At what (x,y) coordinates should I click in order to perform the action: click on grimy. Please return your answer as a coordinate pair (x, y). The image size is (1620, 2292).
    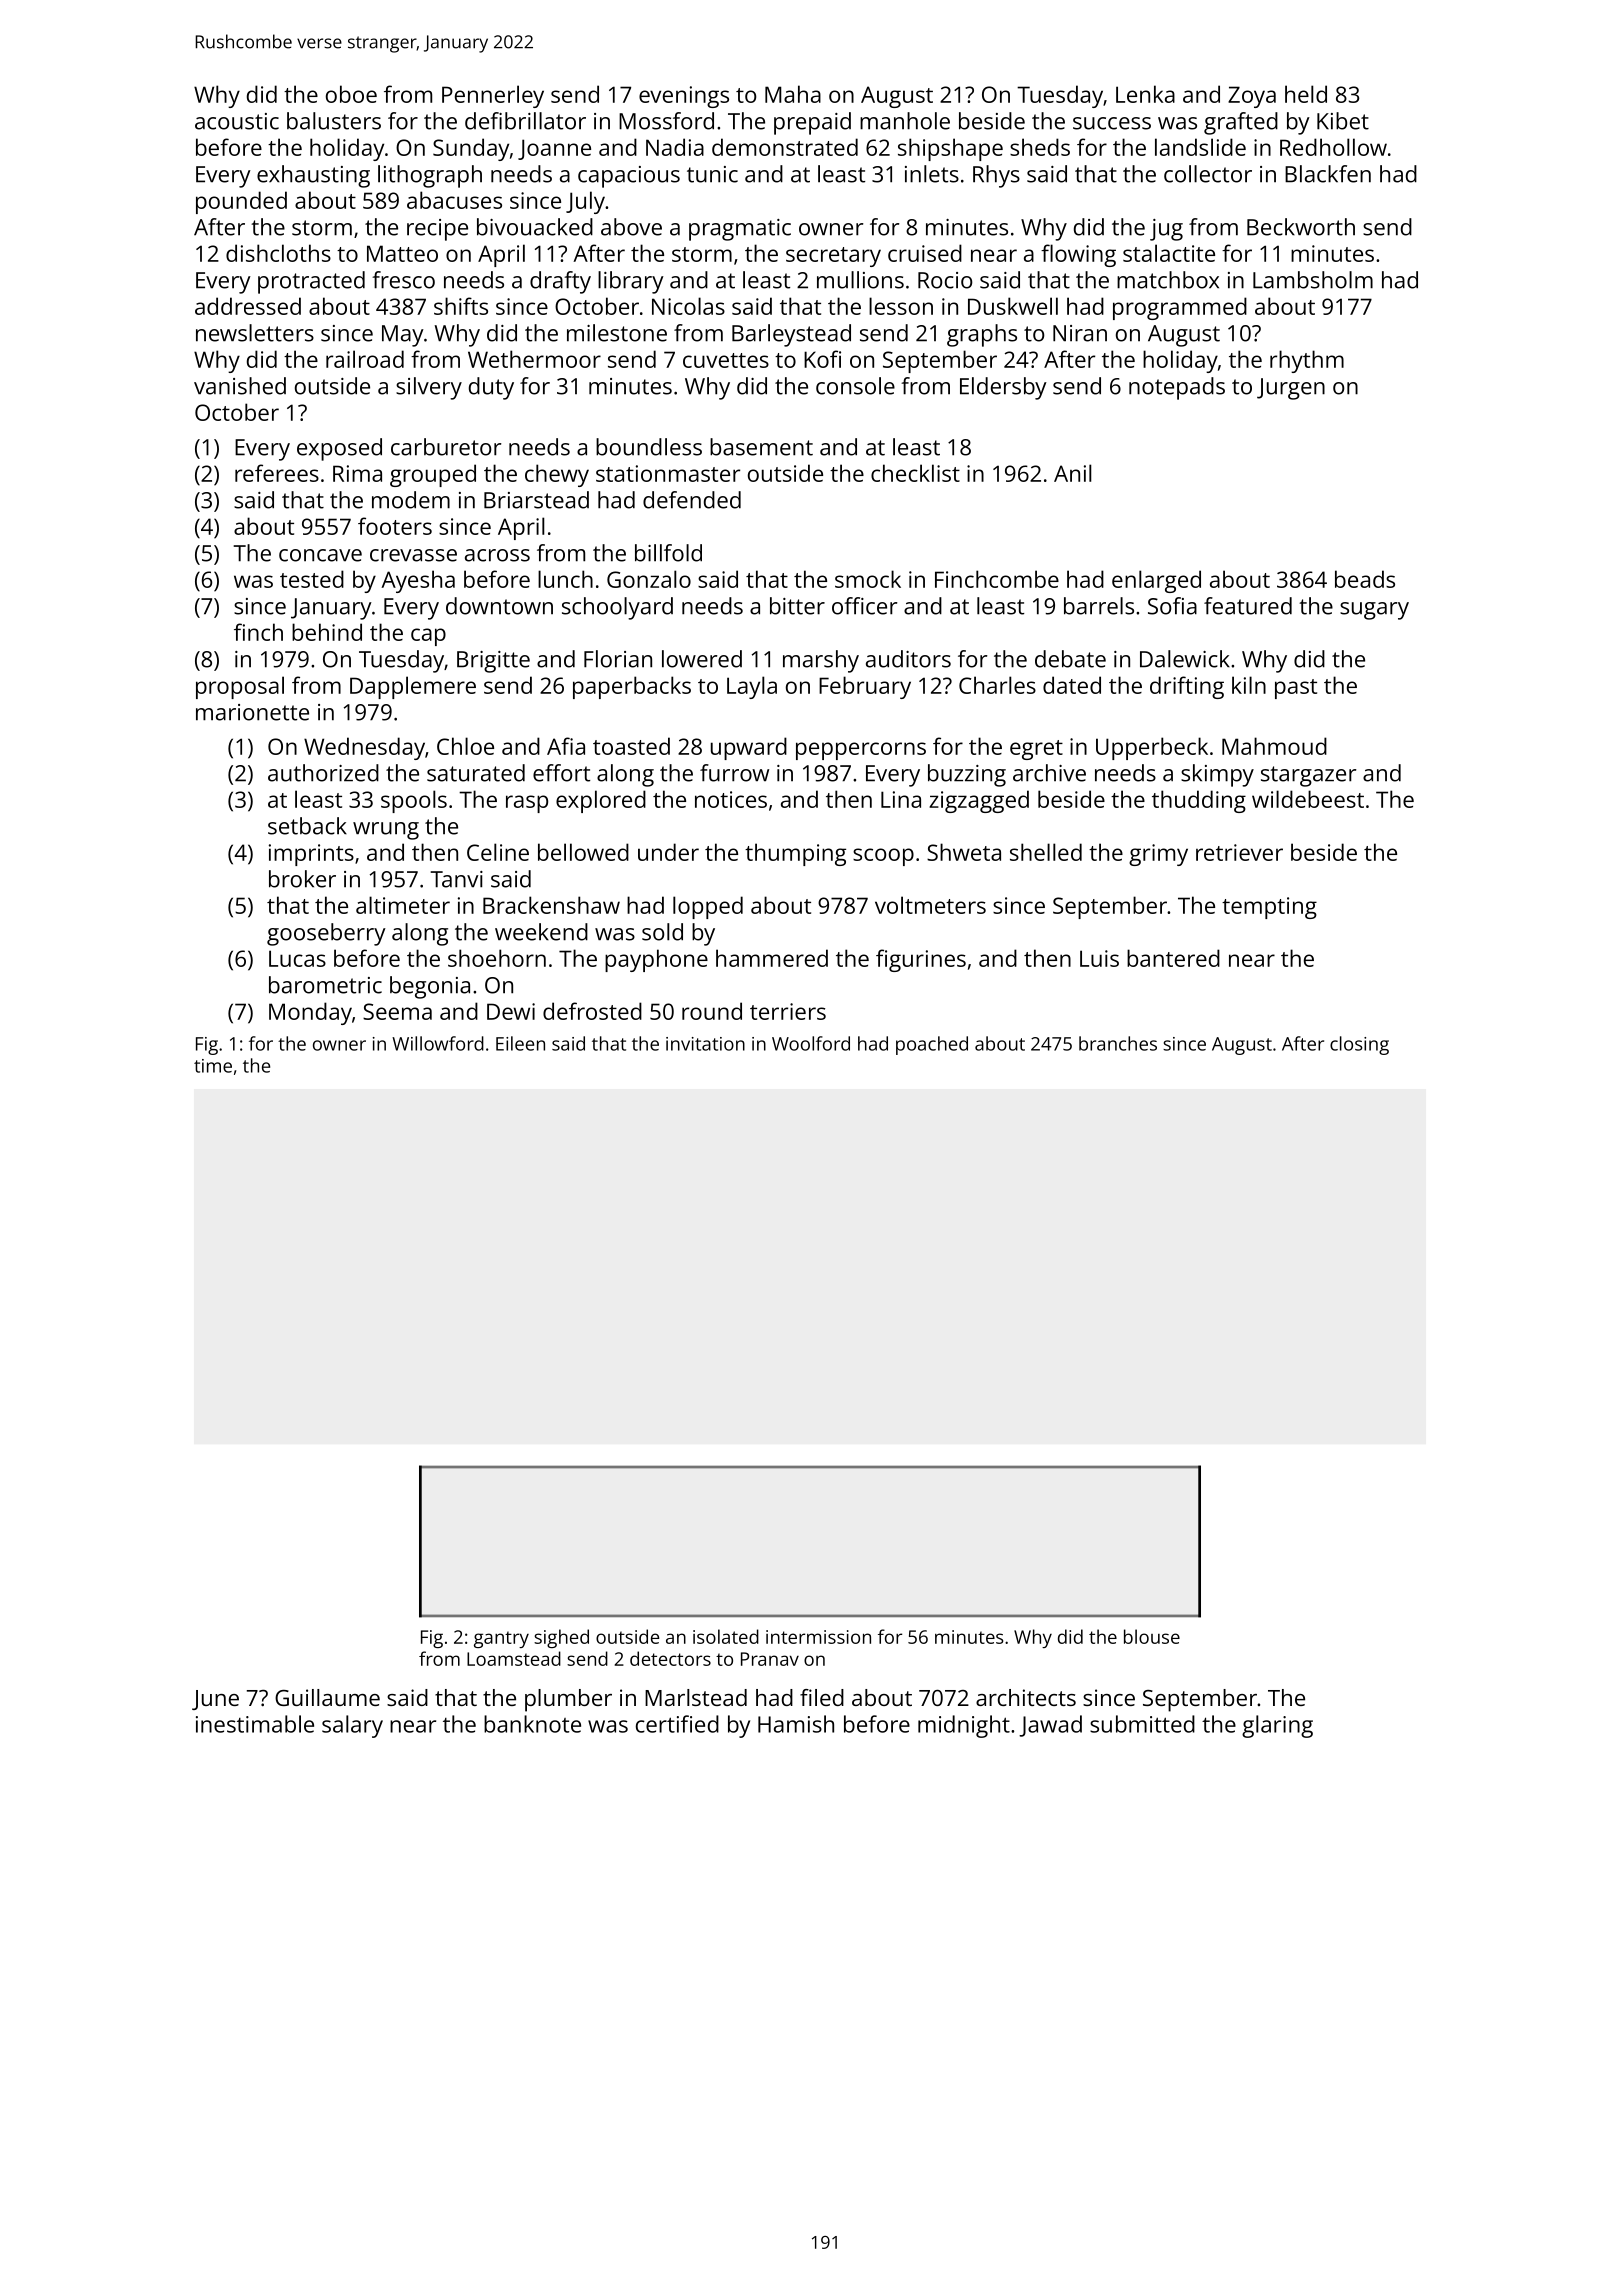
    Looking at the image, I should click on (1158, 855).
